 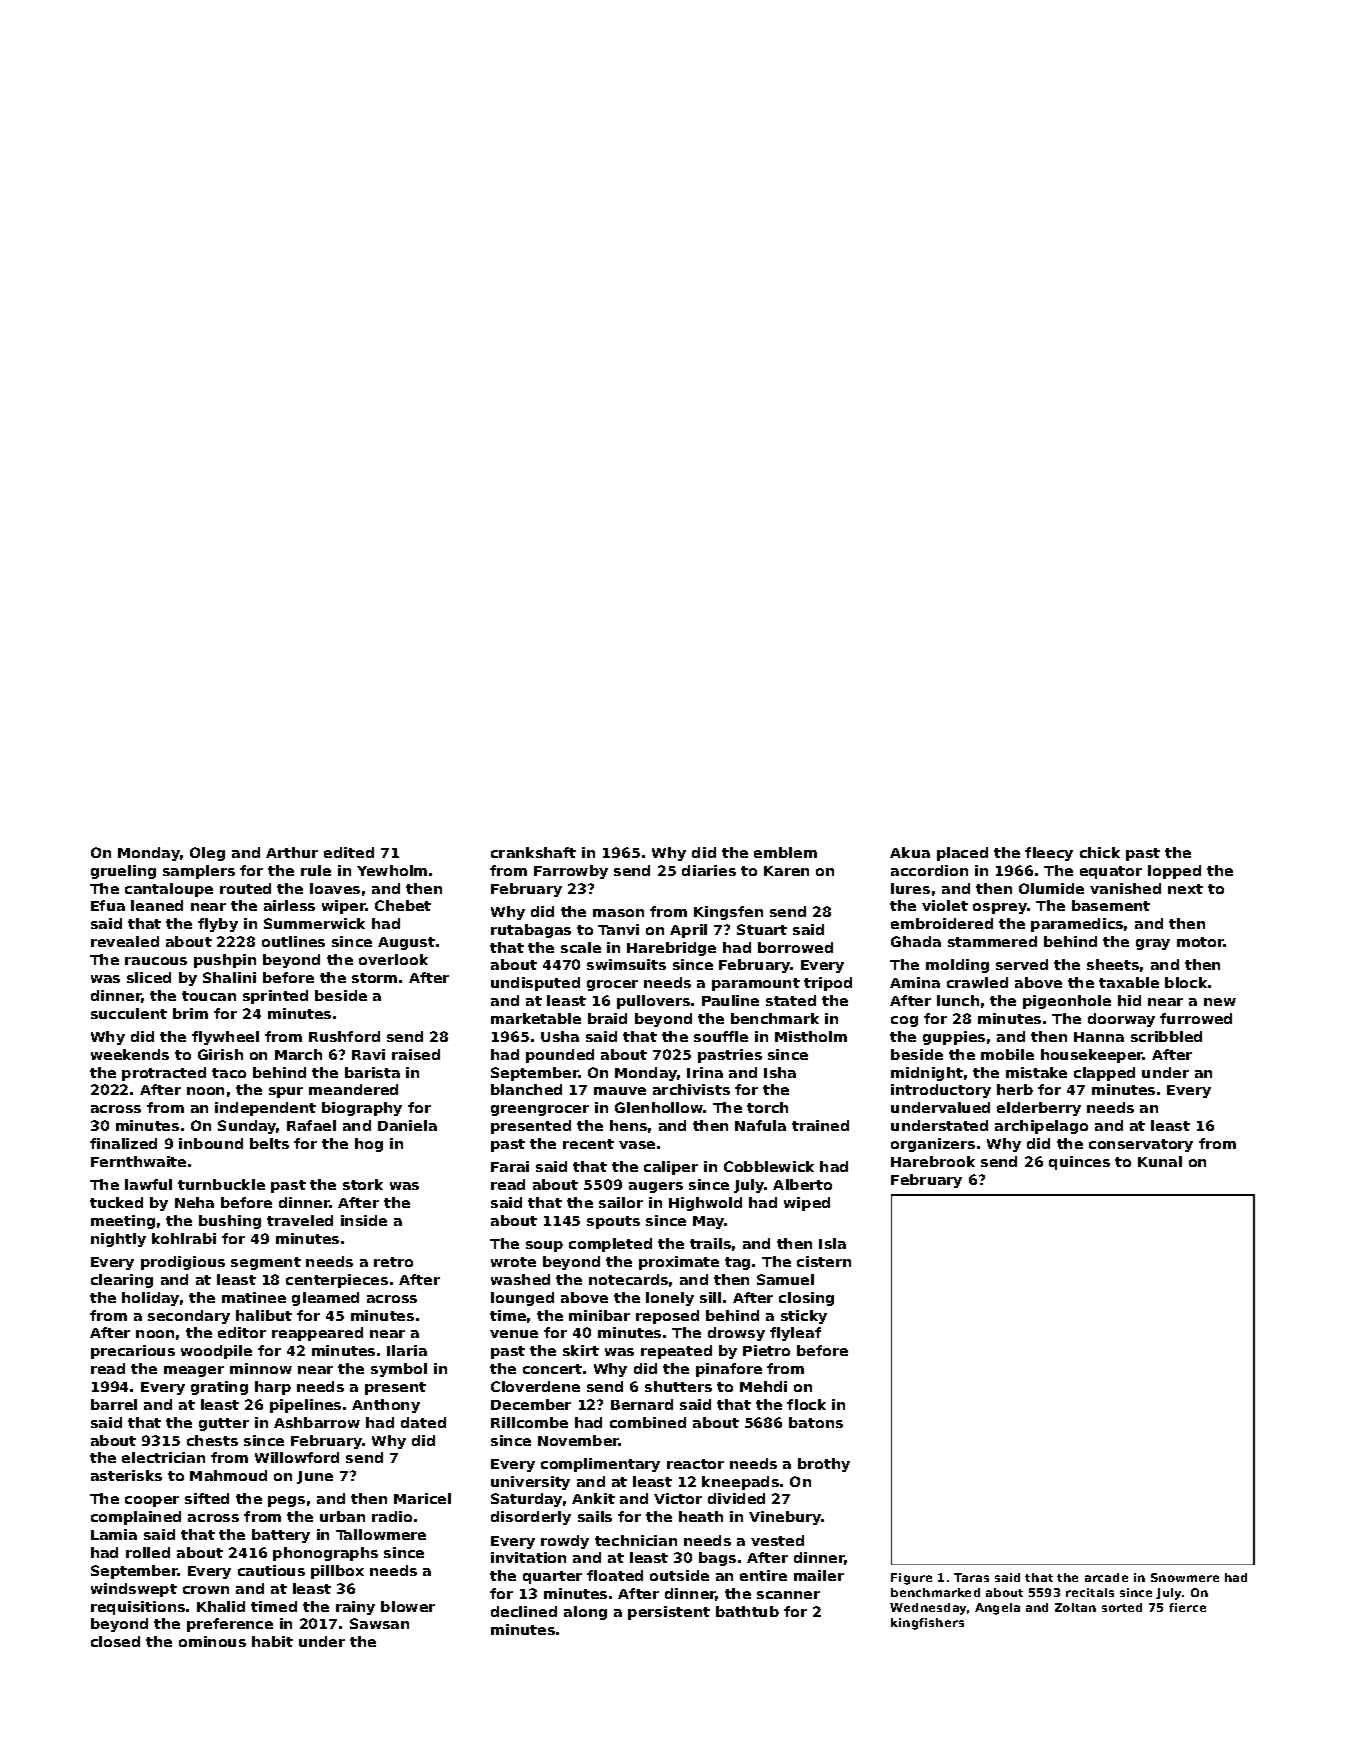 What do you see at coordinates (1079, 1163) in the image?
I see `quinces` at bounding box center [1079, 1163].
